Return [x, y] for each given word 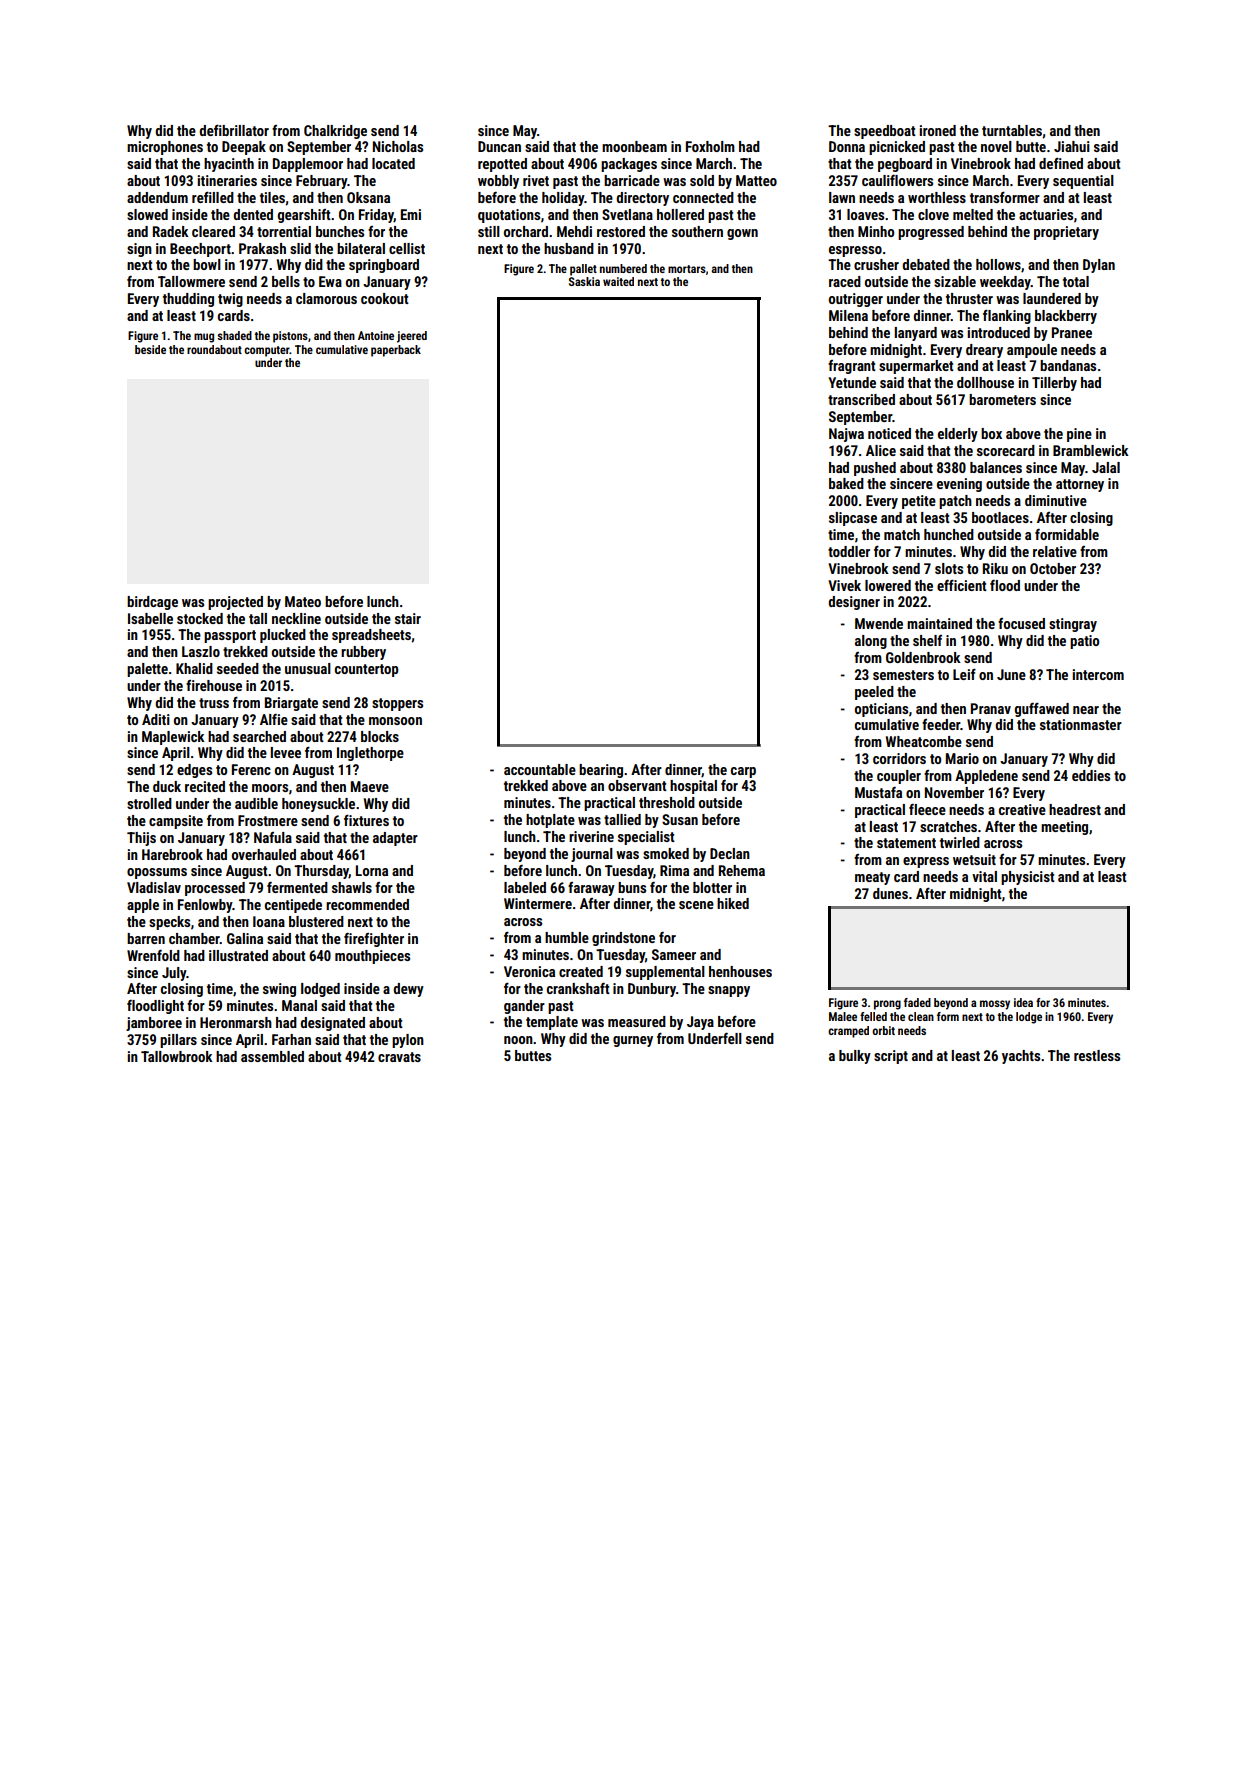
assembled [272, 1056]
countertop [366, 670]
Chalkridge [335, 132]
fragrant [852, 367]
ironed [938, 130]
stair [408, 618]
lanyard [916, 334]
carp [743, 772]
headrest [1075, 809]
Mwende [879, 623]
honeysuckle [318, 805]
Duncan [499, 146]
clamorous [326, 298]
